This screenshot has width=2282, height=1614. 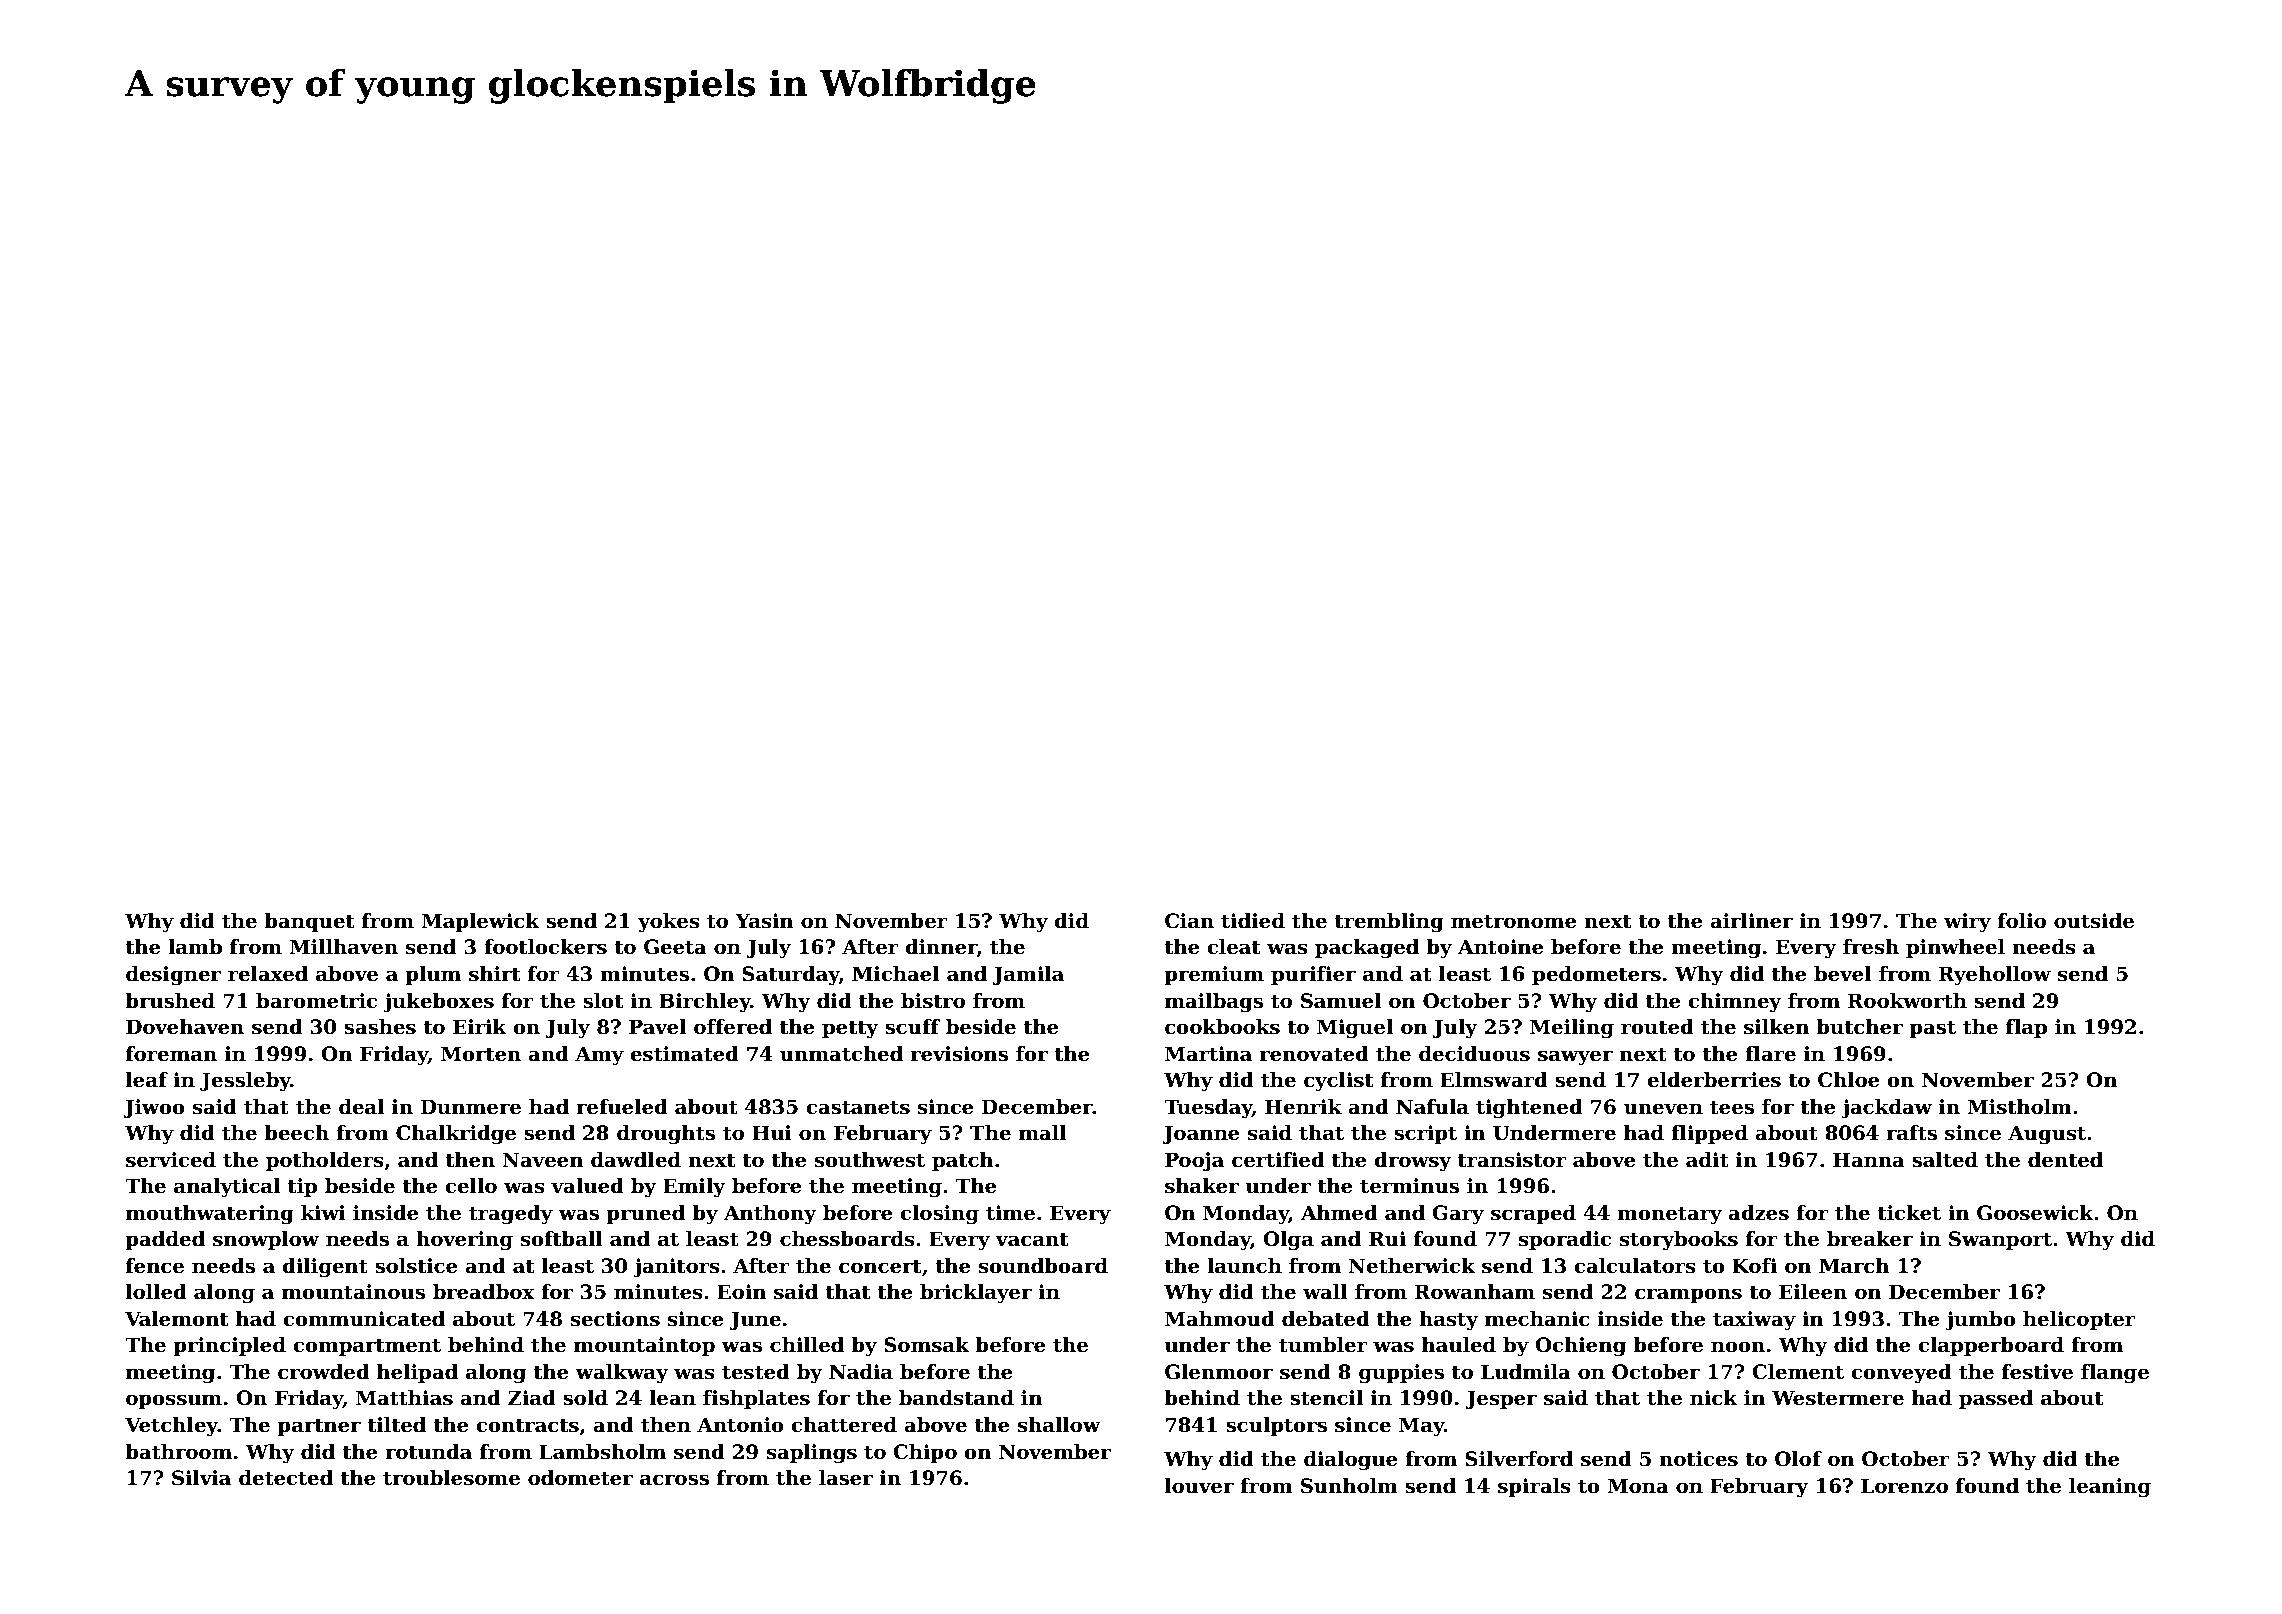 I want to click on airliner, so click(x=1752, y=921).
